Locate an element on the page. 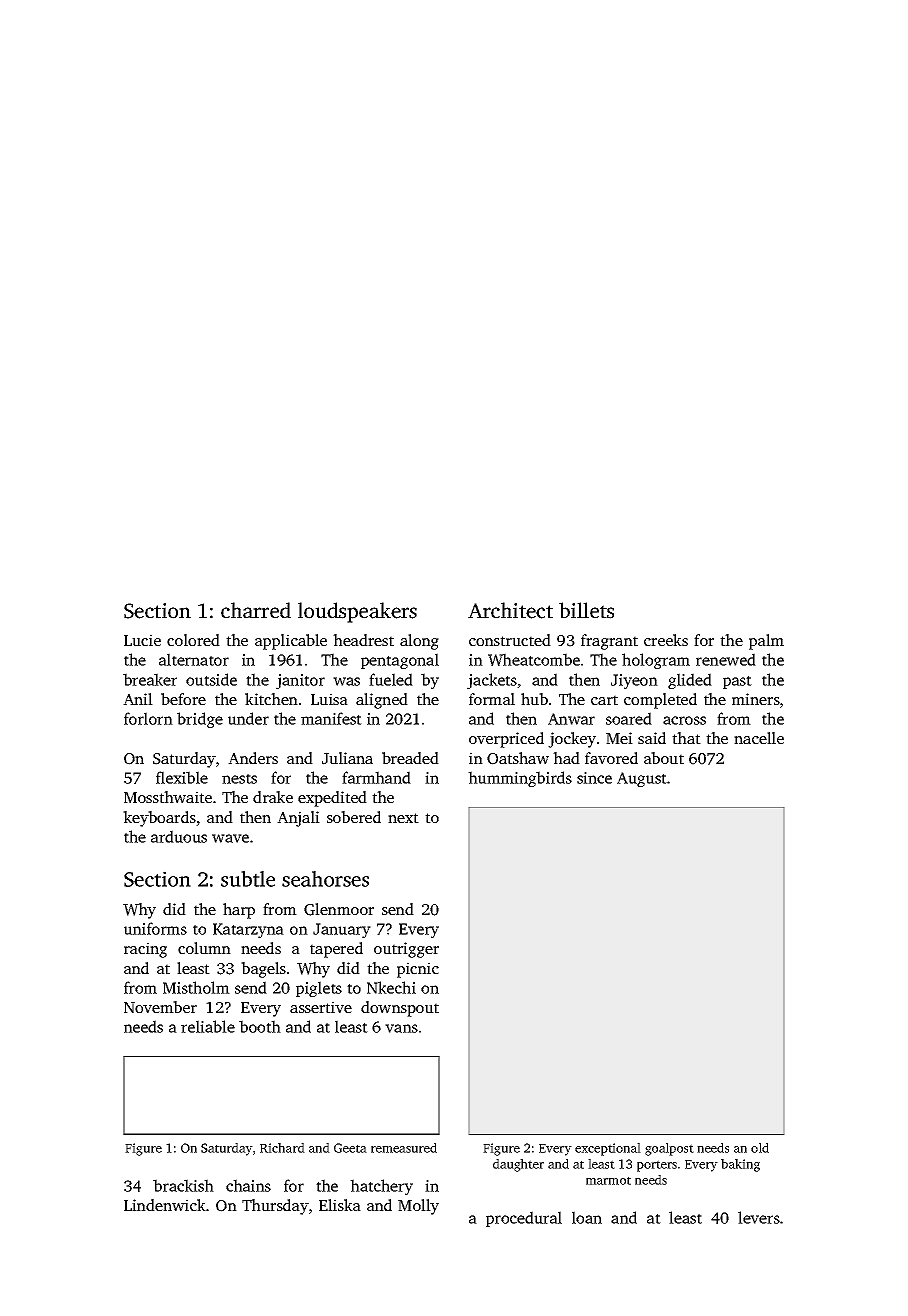 This document has width=908, height=1316. constructed is located at coordinates (510, 640).
